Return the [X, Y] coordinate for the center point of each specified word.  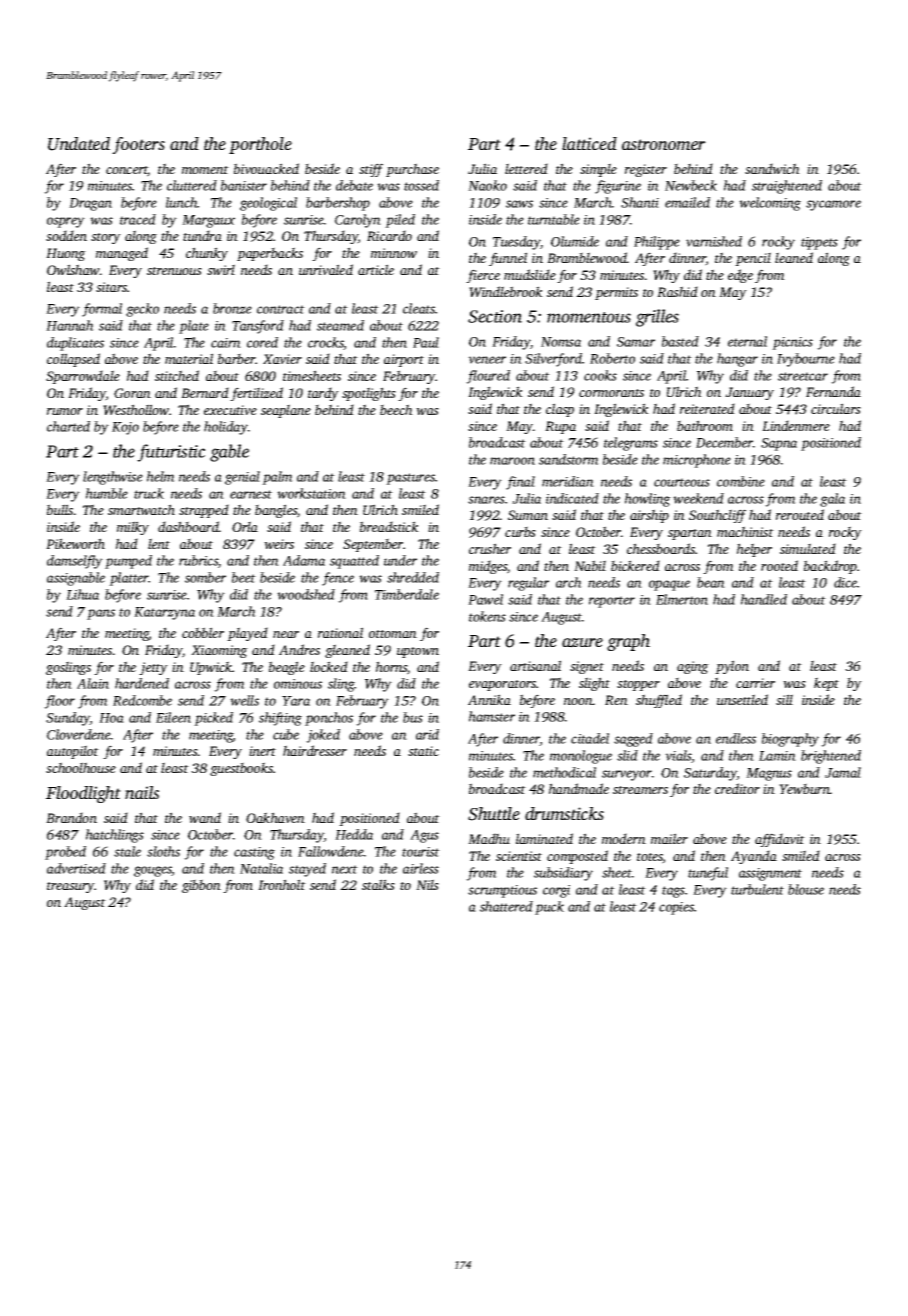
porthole [260, 145]
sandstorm [569, 459]
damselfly [75, 562]
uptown [418, 652]
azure [582, 643]
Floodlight [83, 794]
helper [754, 550]
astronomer [664, 144]
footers [138, 145]
